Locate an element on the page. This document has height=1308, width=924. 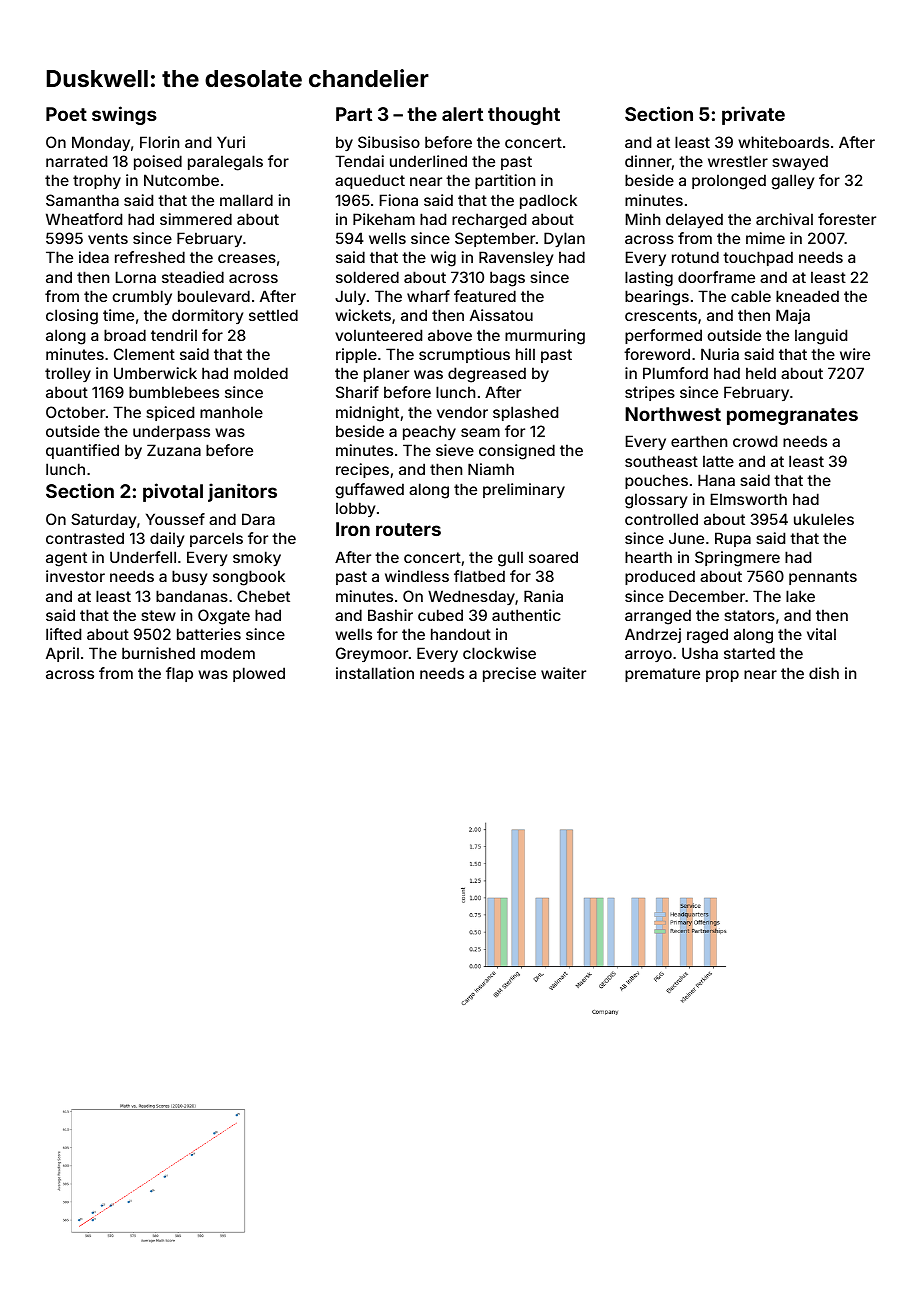
galley is located at coordinates (792, 182).
